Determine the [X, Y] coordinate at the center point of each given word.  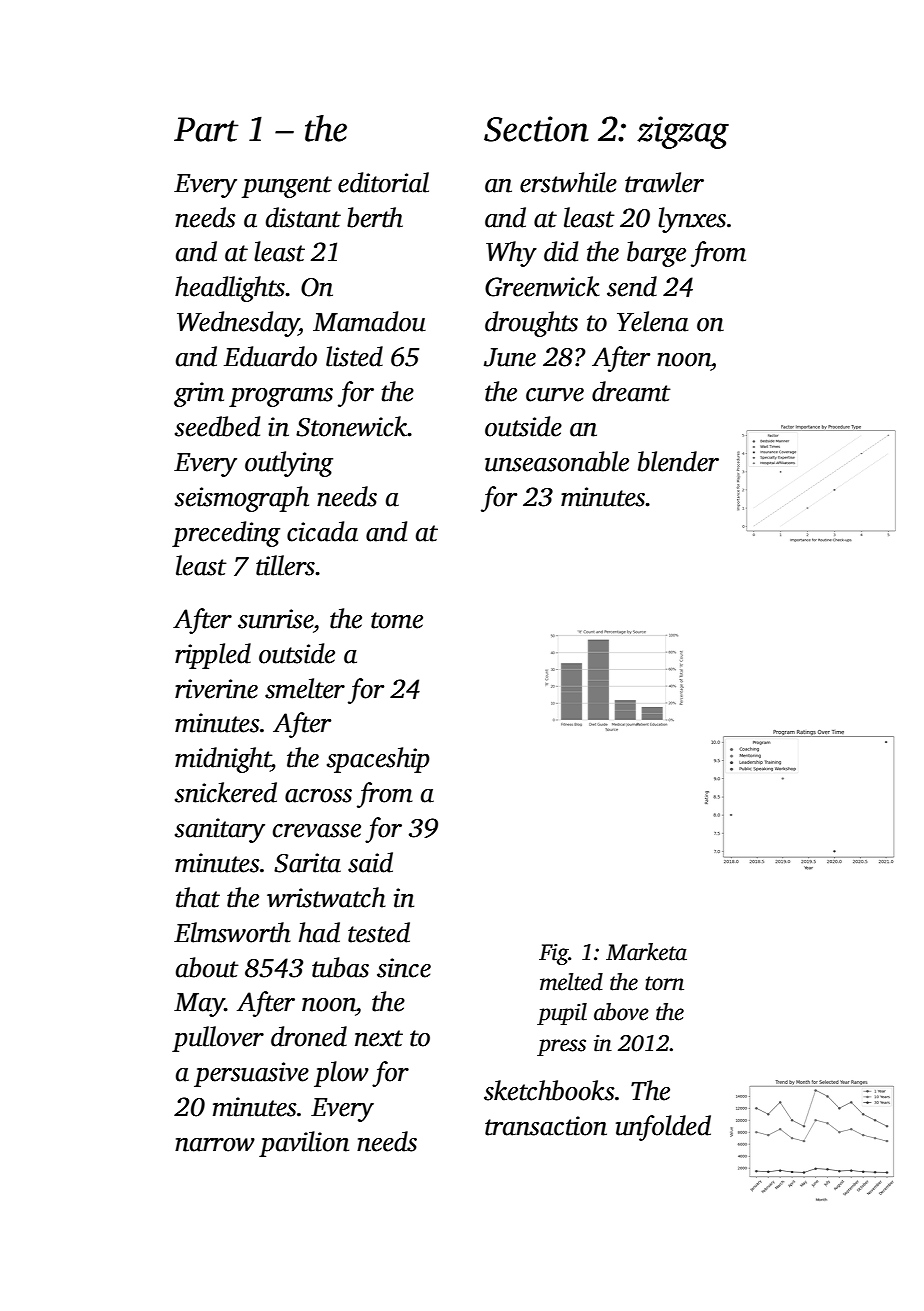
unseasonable [557, 461]
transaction [546, 1126]
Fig [554, 954]
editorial [383, 182]
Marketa [646, 952]
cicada [322, 531]
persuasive [251, 1074]
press [561, 1047]
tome [397, 620]
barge [656, 254]
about [207, 967]
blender [678, 461]
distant [303, 217]
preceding [226, 534]
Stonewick [352, 426]
